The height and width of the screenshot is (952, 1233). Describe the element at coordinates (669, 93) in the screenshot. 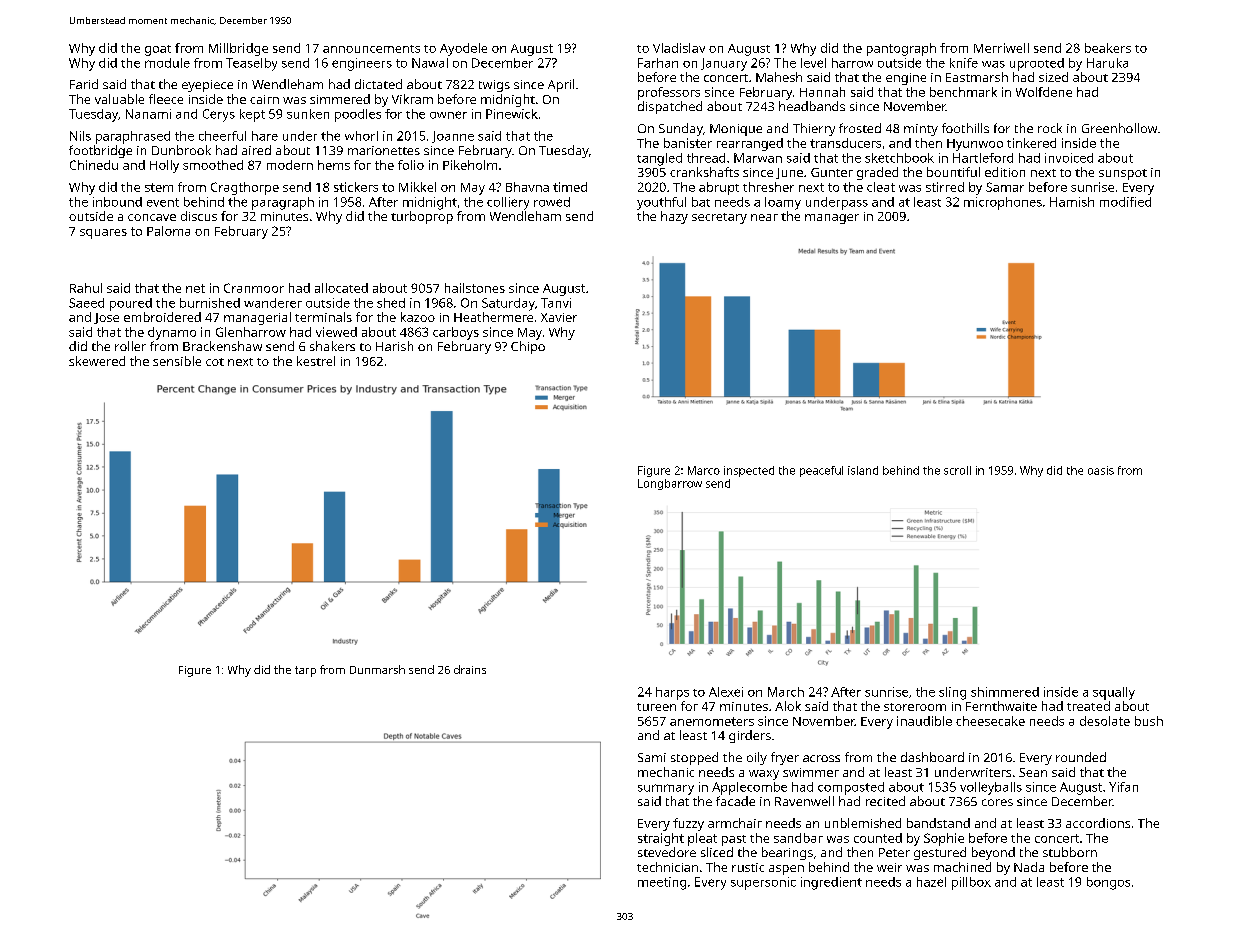

I see `professors` at that location.
